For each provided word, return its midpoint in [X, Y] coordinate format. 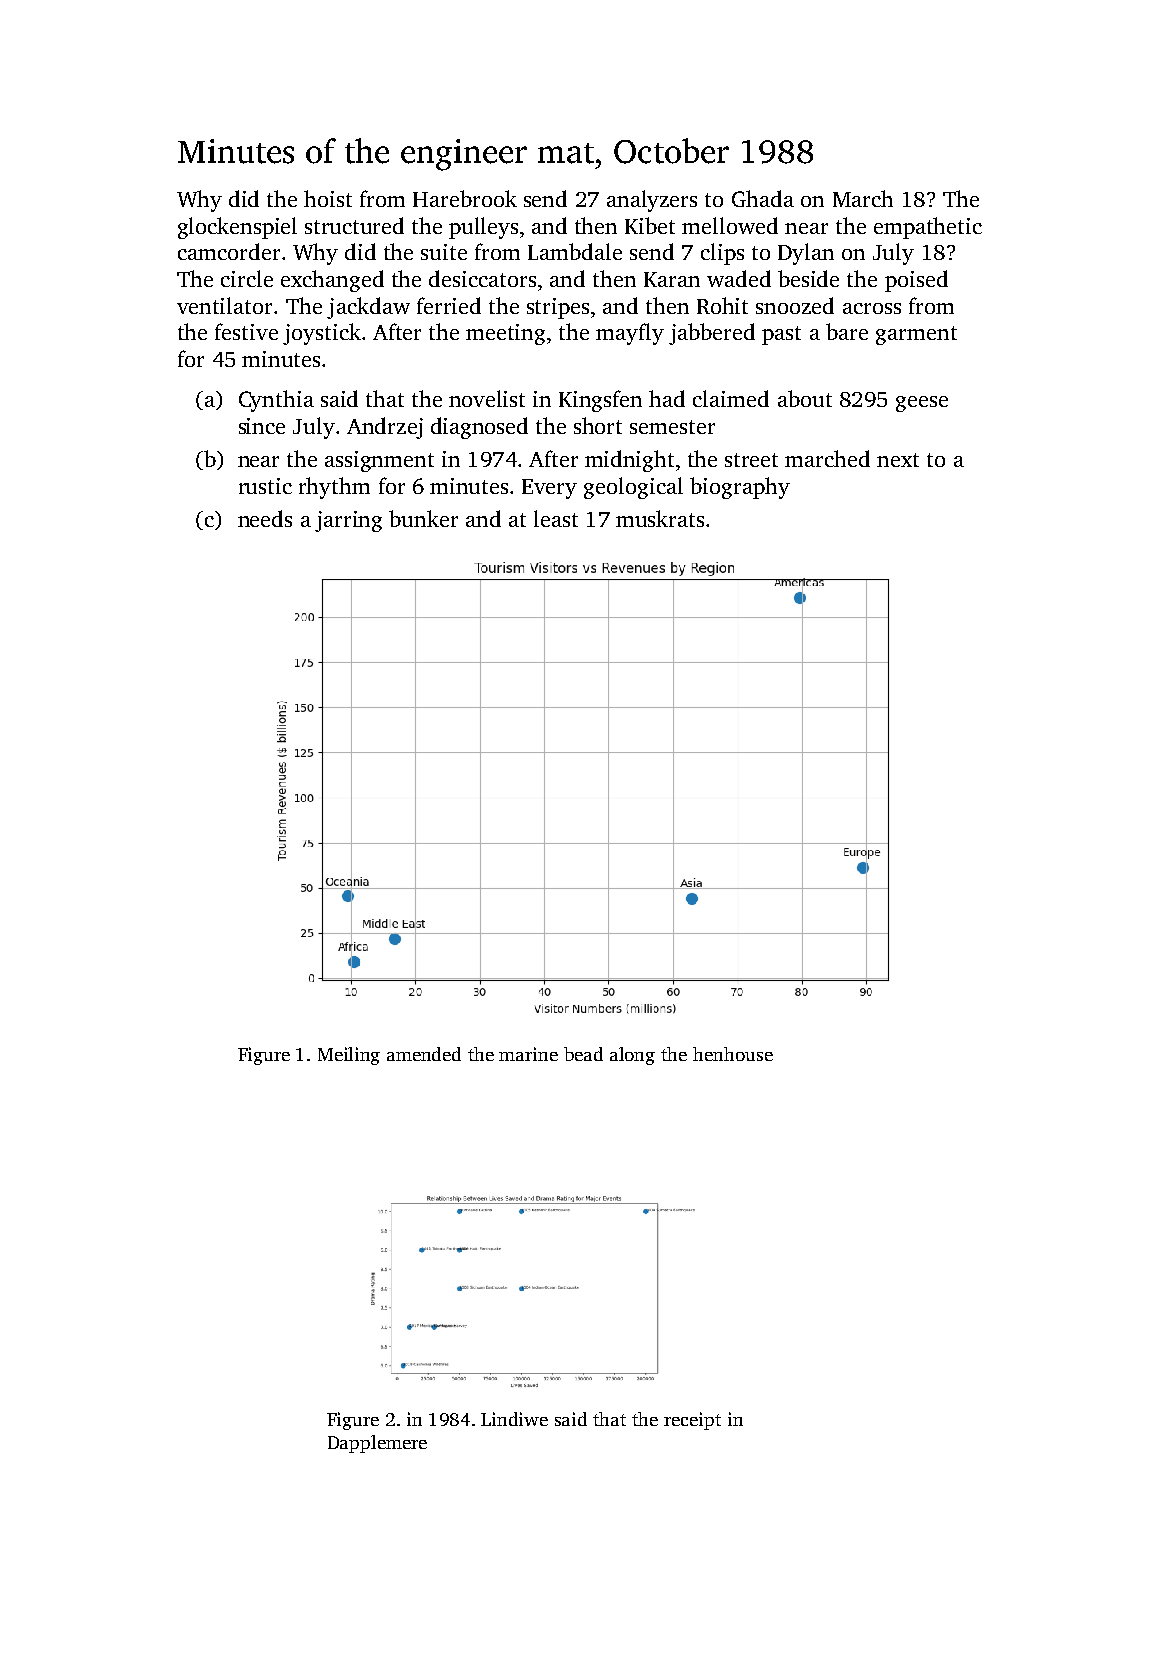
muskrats [660, 518]
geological [633, 488]
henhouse [733, 1054]
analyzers [652, 201]
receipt [692, 1421]
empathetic [928, 228]
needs [265, 518]
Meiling [349, 1056]
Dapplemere [377, 1444]
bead [583, 1054]
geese [922, 404]
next [898, 460]
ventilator [224, 305]
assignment [379, 461]
